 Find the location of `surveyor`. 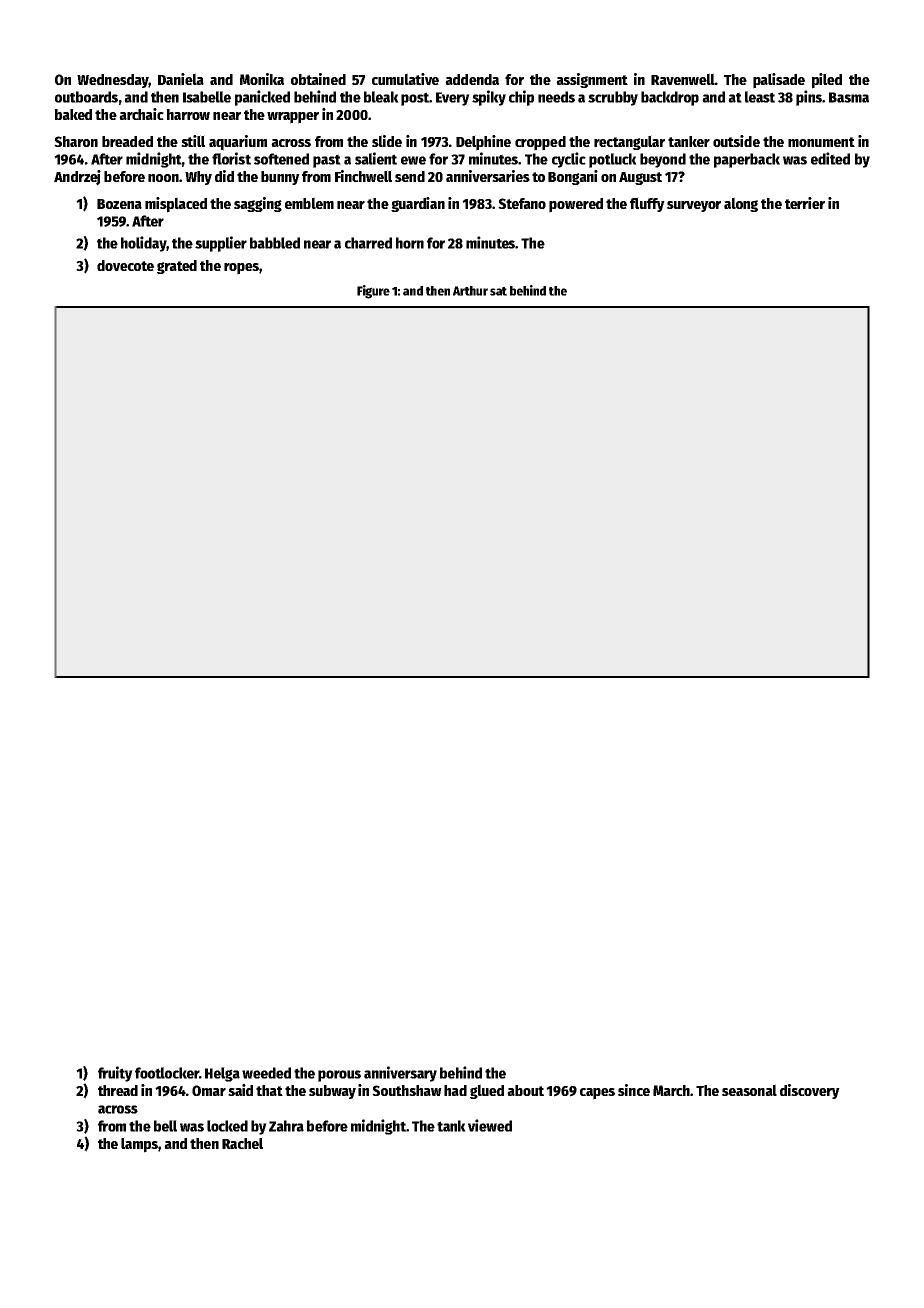

surveyor is located at coordinates (694, 206).
